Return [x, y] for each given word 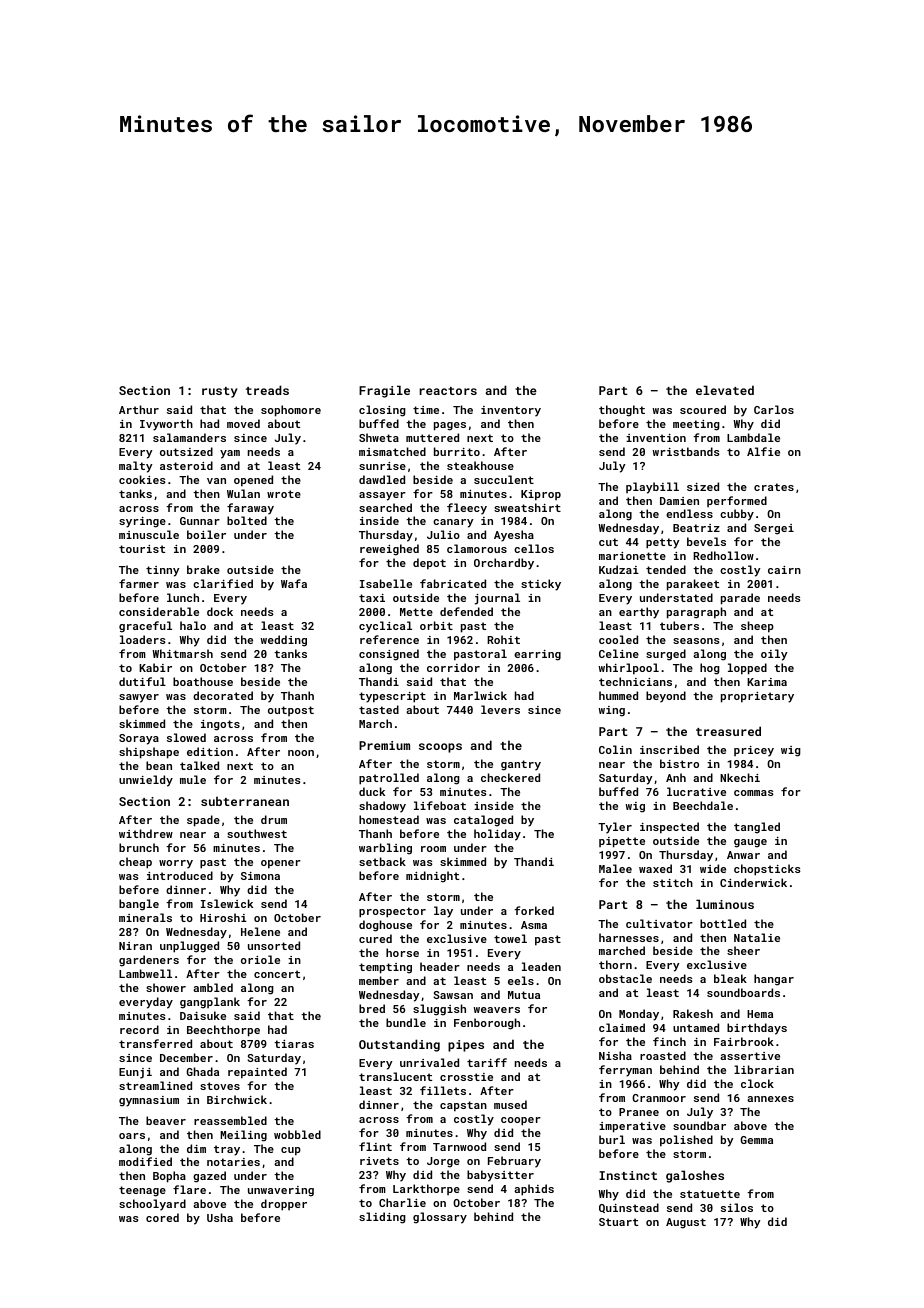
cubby [737, 515]
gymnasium [149, 1101]
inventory [511, 411]
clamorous [477, 548]
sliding [382, 1218]
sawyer [139, 698]
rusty [220, 392]
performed [737, 501]
